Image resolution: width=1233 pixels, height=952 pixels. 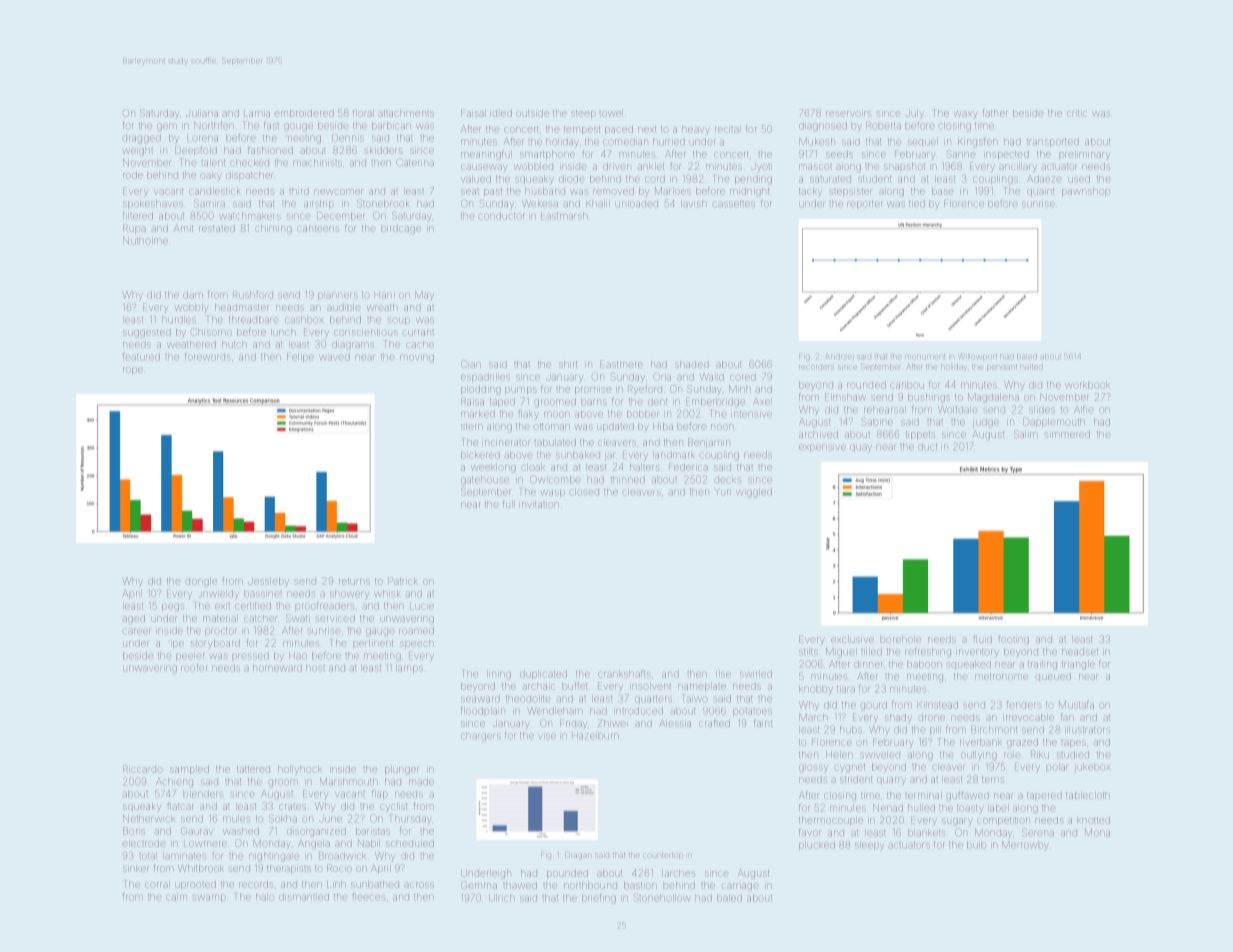 What do you see at coordinates (422, 607) in the screenshot?
I see `Lucie` at bounding box center [422, 607].
